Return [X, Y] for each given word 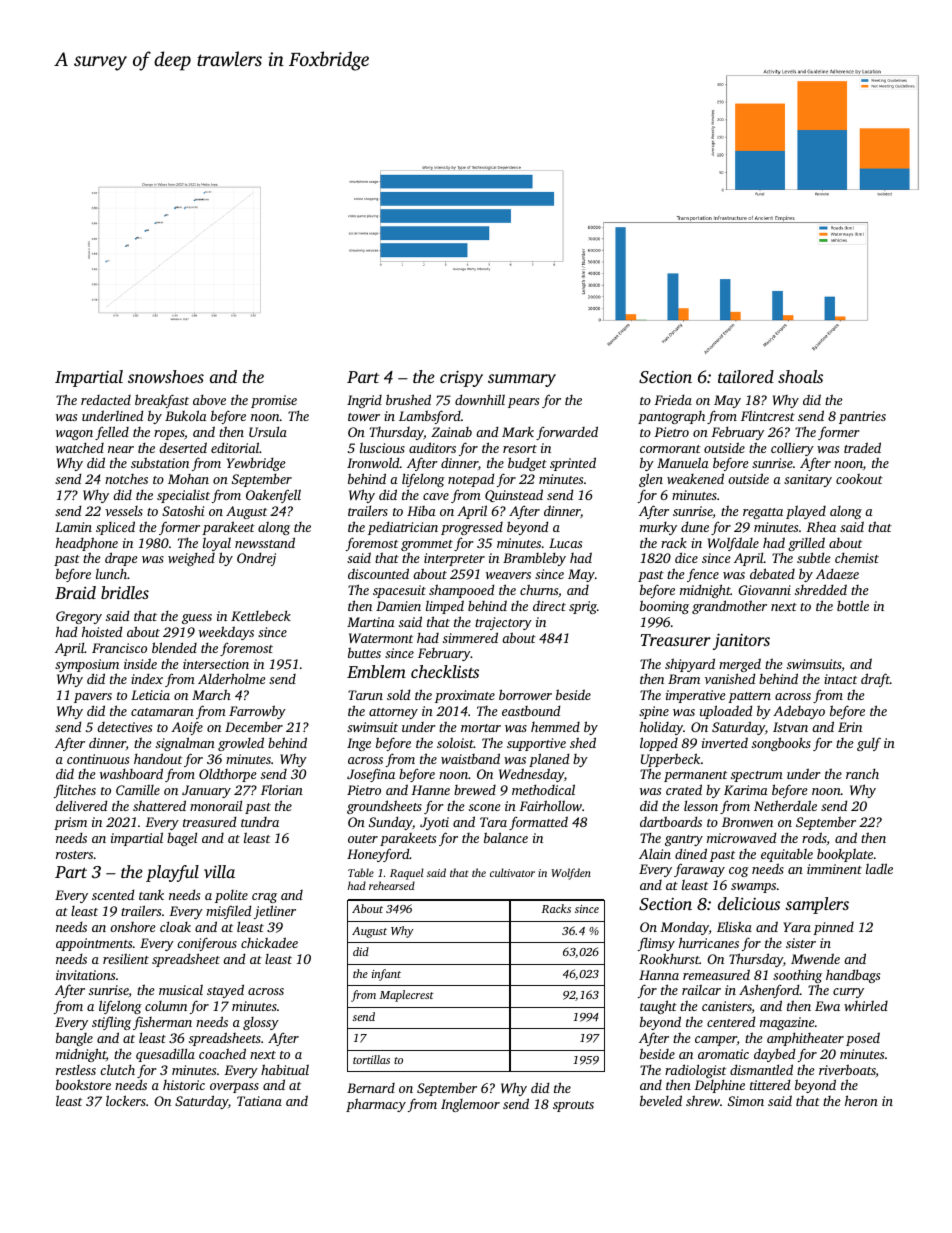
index [147, 678]
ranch [862, 773]
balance [506, 837]
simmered [470, 637]
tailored [746, 376]
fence [703, 575]
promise [274, 401]
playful [172, 873]
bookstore [83, 1084]
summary [522, 380]
